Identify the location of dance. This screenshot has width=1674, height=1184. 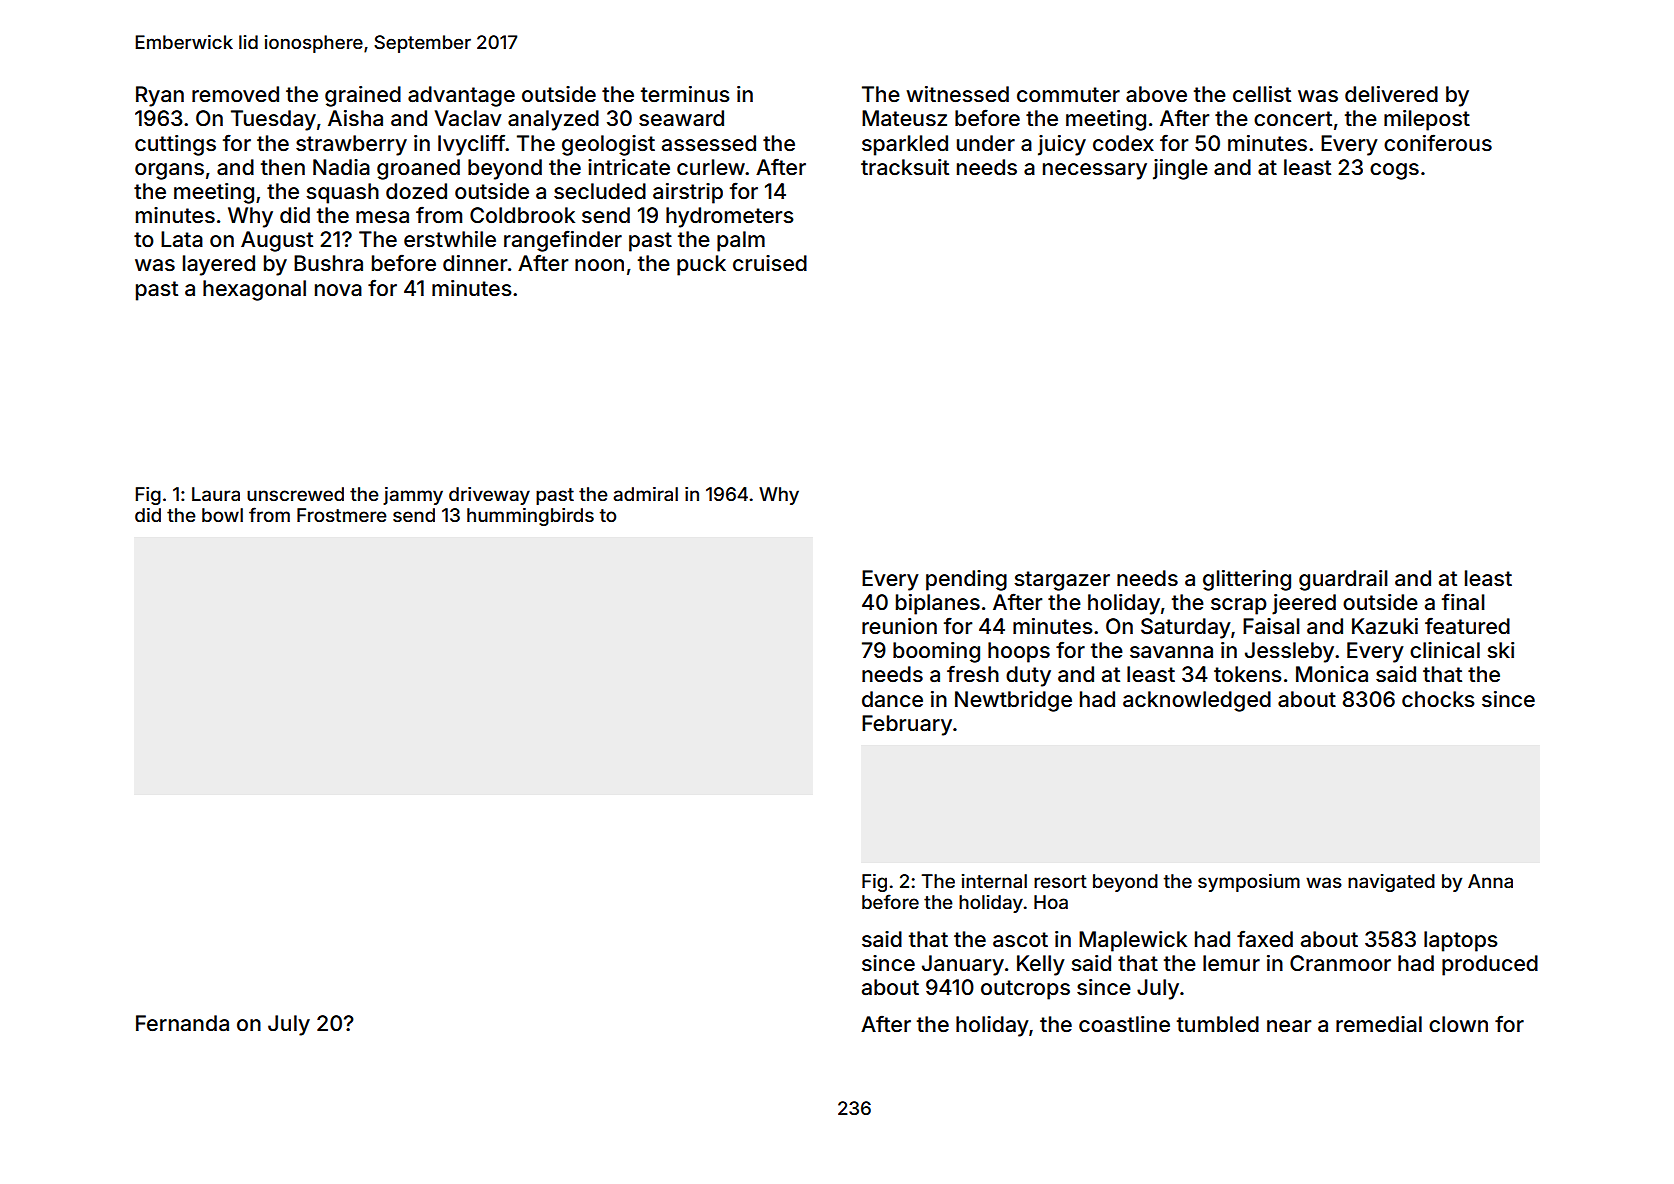
(892, 699).
